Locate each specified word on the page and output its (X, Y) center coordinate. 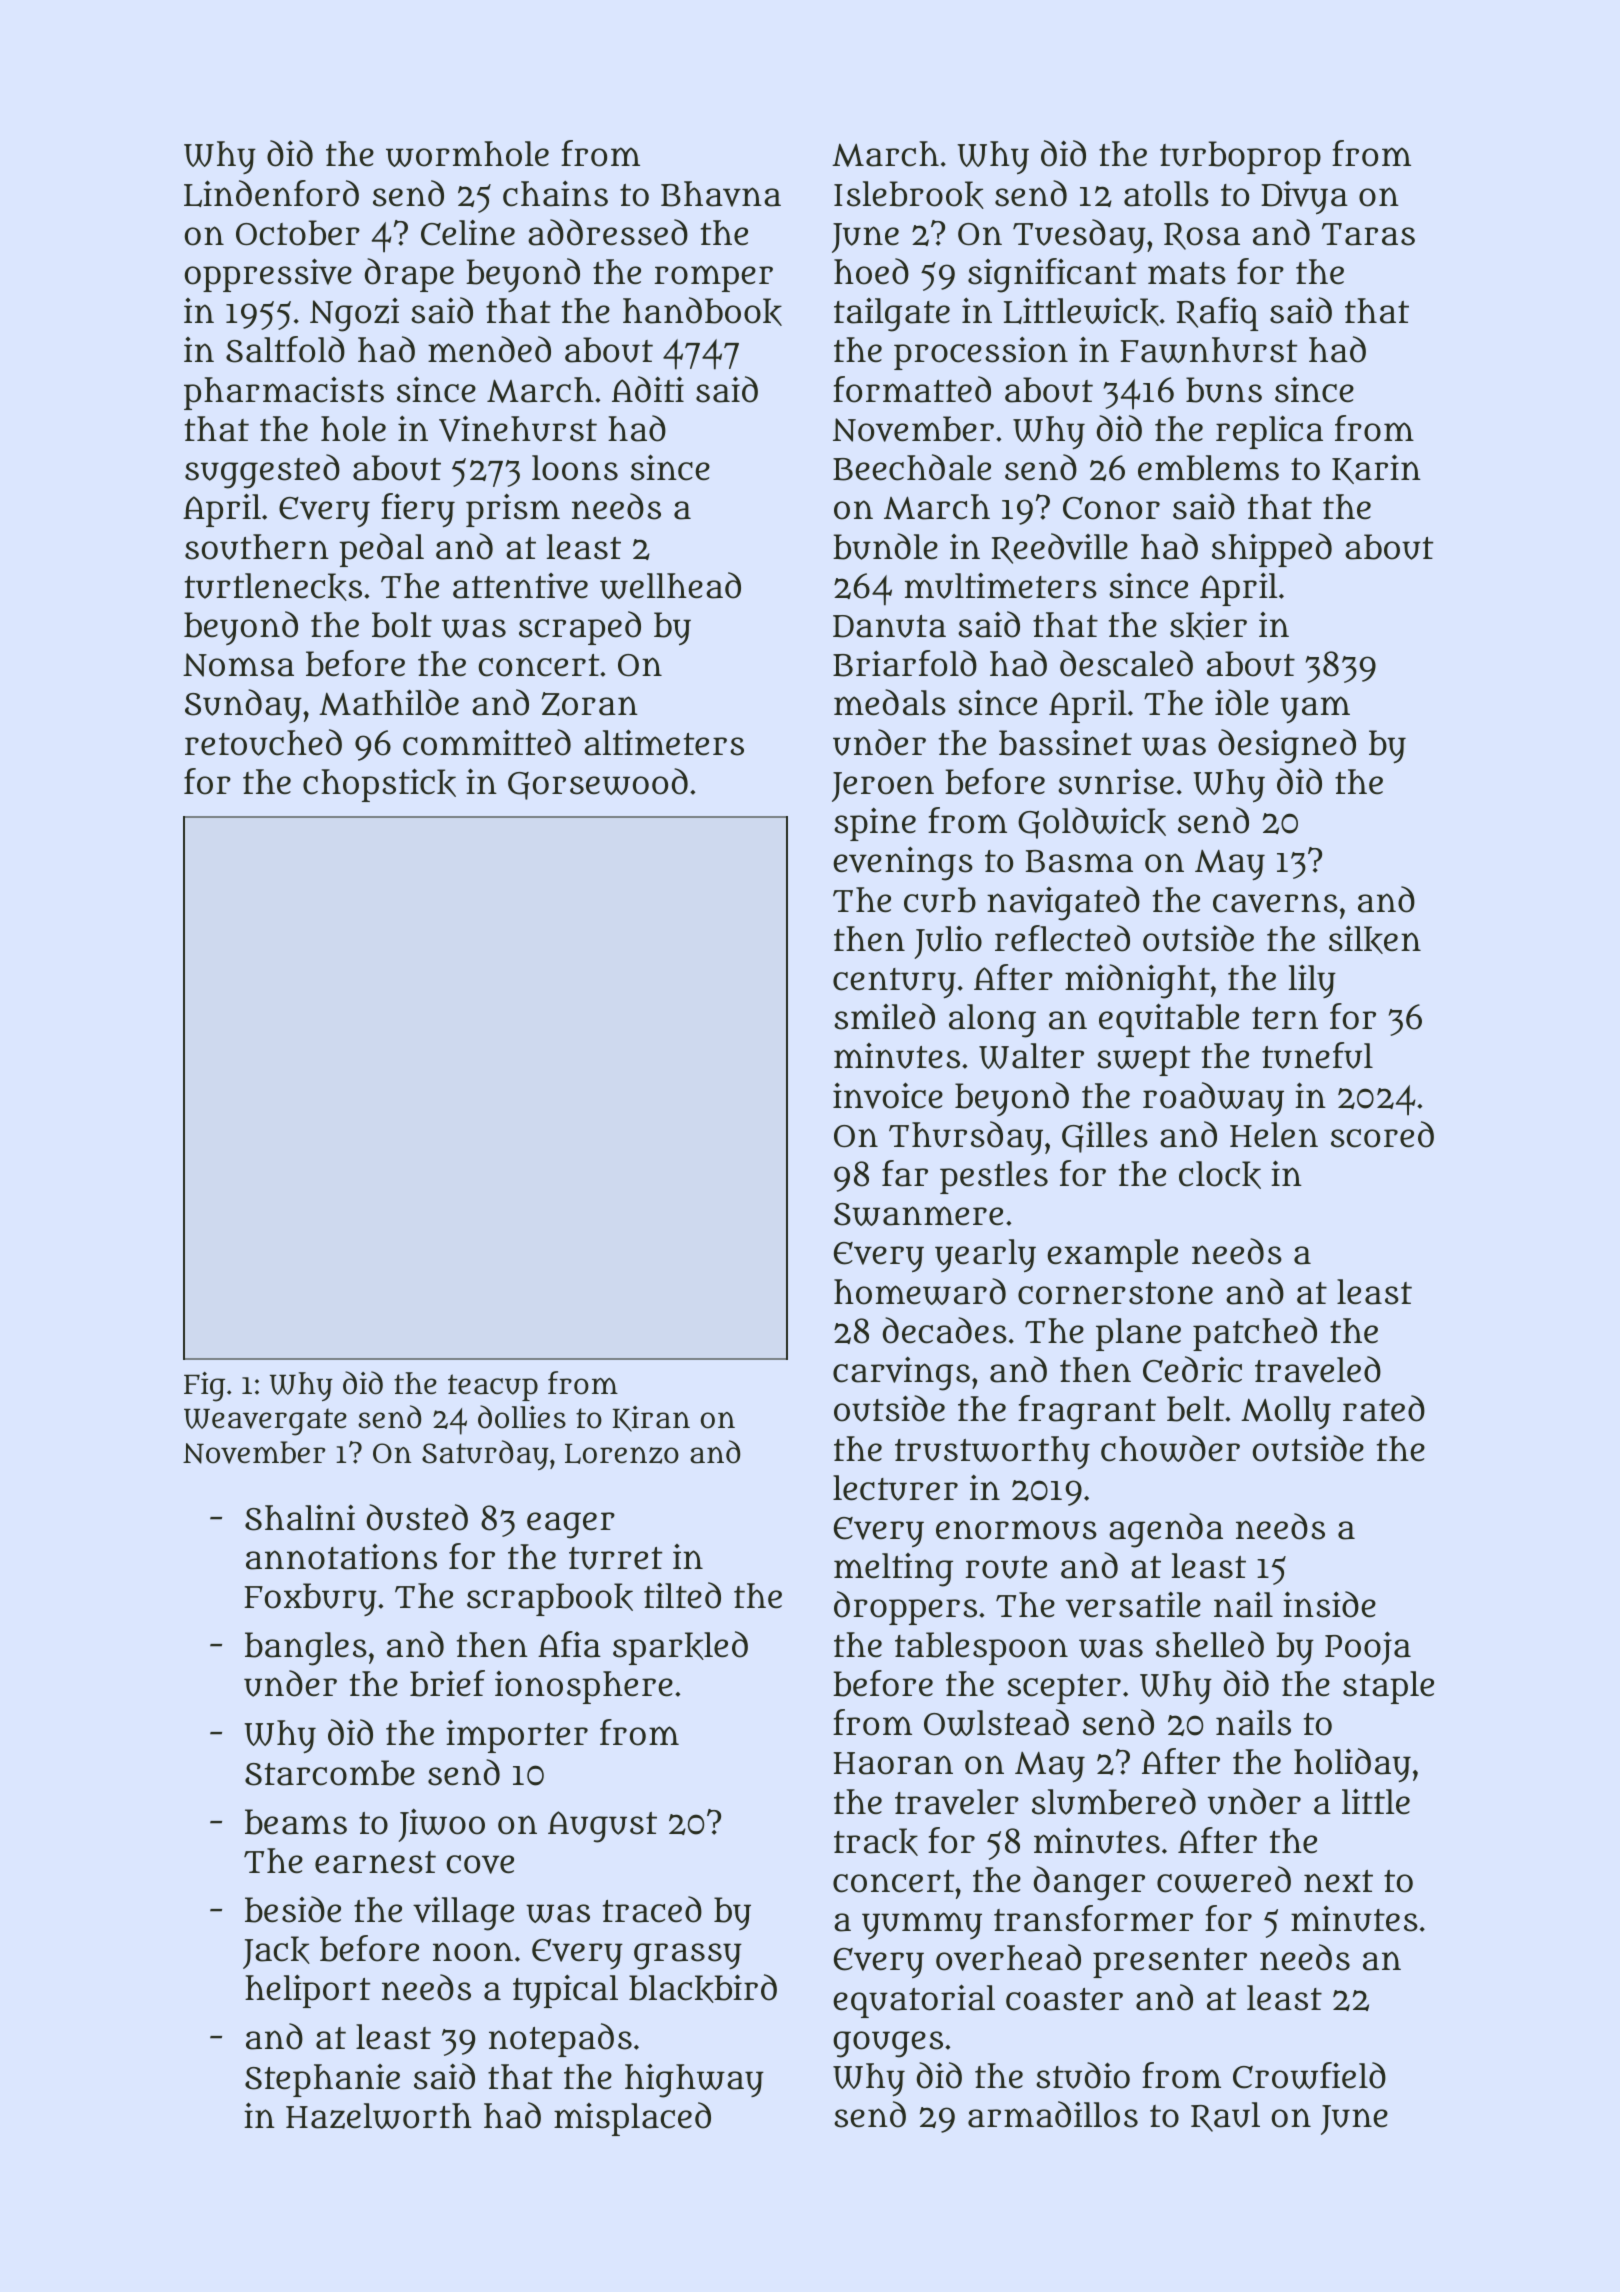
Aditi (648, 389)
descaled (1126, 663)
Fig (204, 1387)
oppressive (268, 275)
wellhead (670, 585)
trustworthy (992, 1453)
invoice (888, 1095)
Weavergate (265, 1422)
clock (1220, 1175)
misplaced (632, 2119)
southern (257, 547)
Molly (1286, 1413)
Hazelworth (379, 2116)
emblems (1208, 468)
